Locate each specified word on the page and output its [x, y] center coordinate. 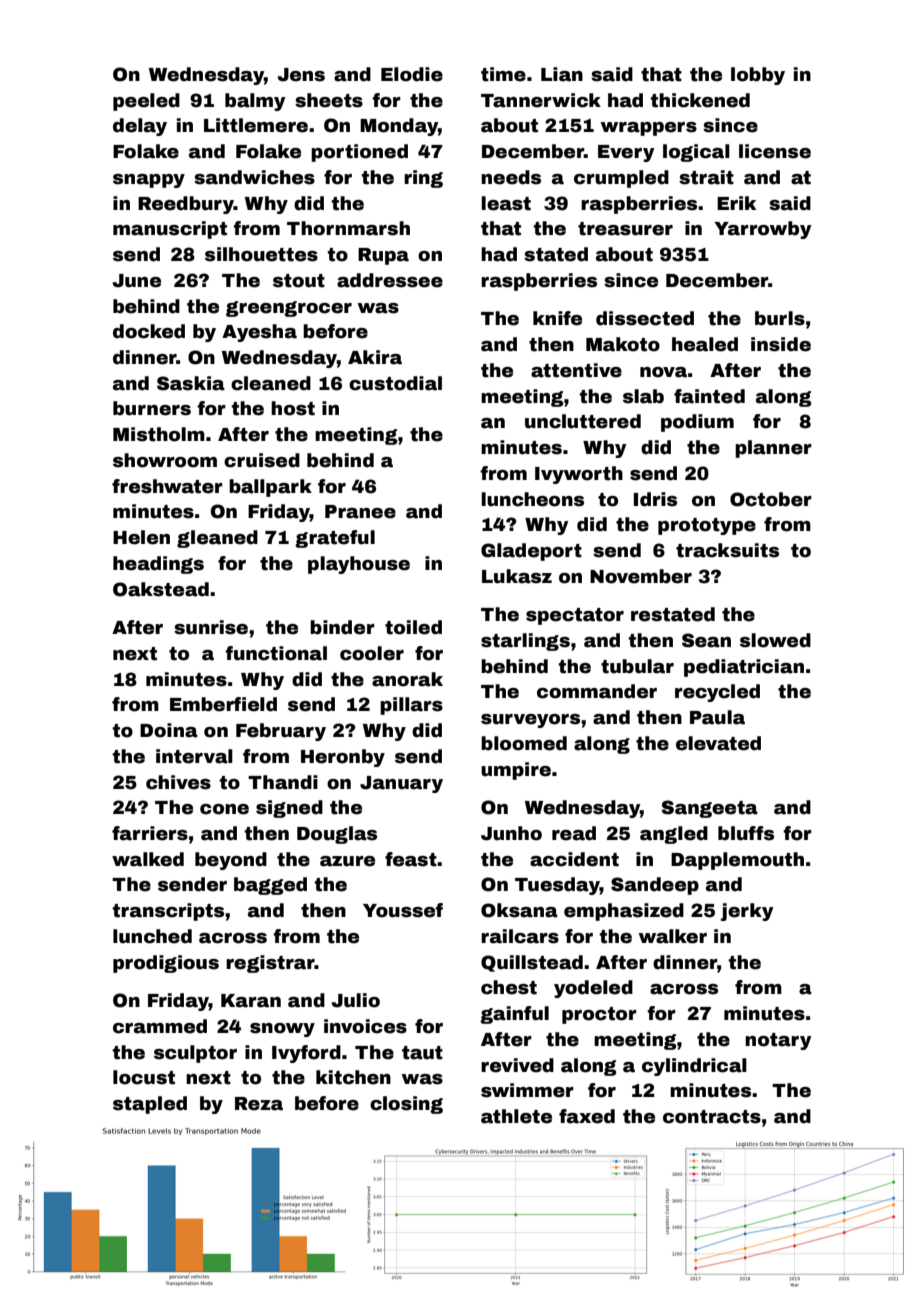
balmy [255, 102]
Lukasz [517, 576]
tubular [637, 666]
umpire [516, 771]
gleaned [217, 539]
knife [557, 318]
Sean [706, 640]
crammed [160, 1026]
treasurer [625, 229]
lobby [758, 76]
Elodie [412, 74]
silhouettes [261, 254]
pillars [411, 706]
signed [289, 809]
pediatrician [744, 668]
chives [178, 782]
